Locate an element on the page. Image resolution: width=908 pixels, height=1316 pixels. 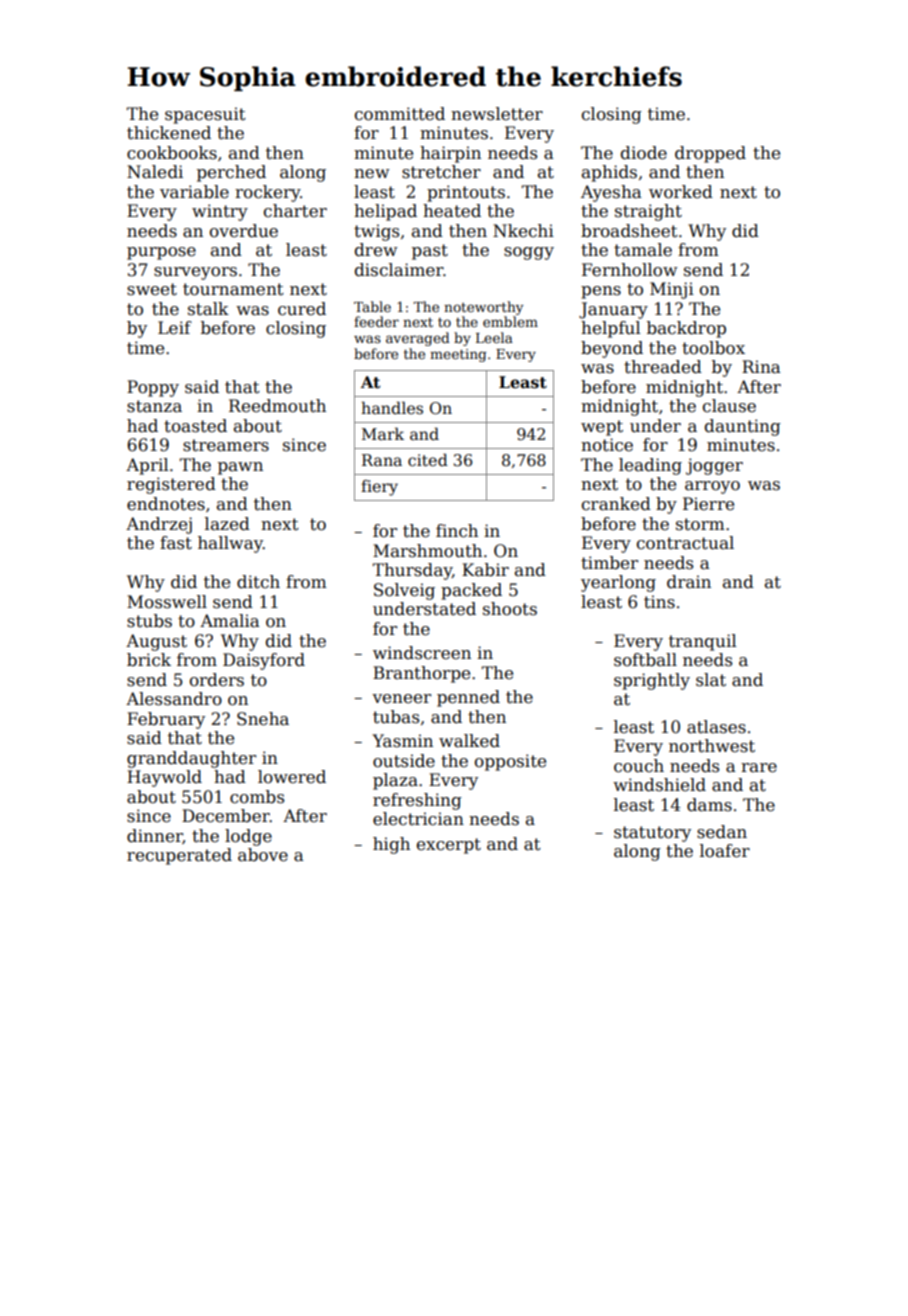
February is located at coordinates (166, 720).
